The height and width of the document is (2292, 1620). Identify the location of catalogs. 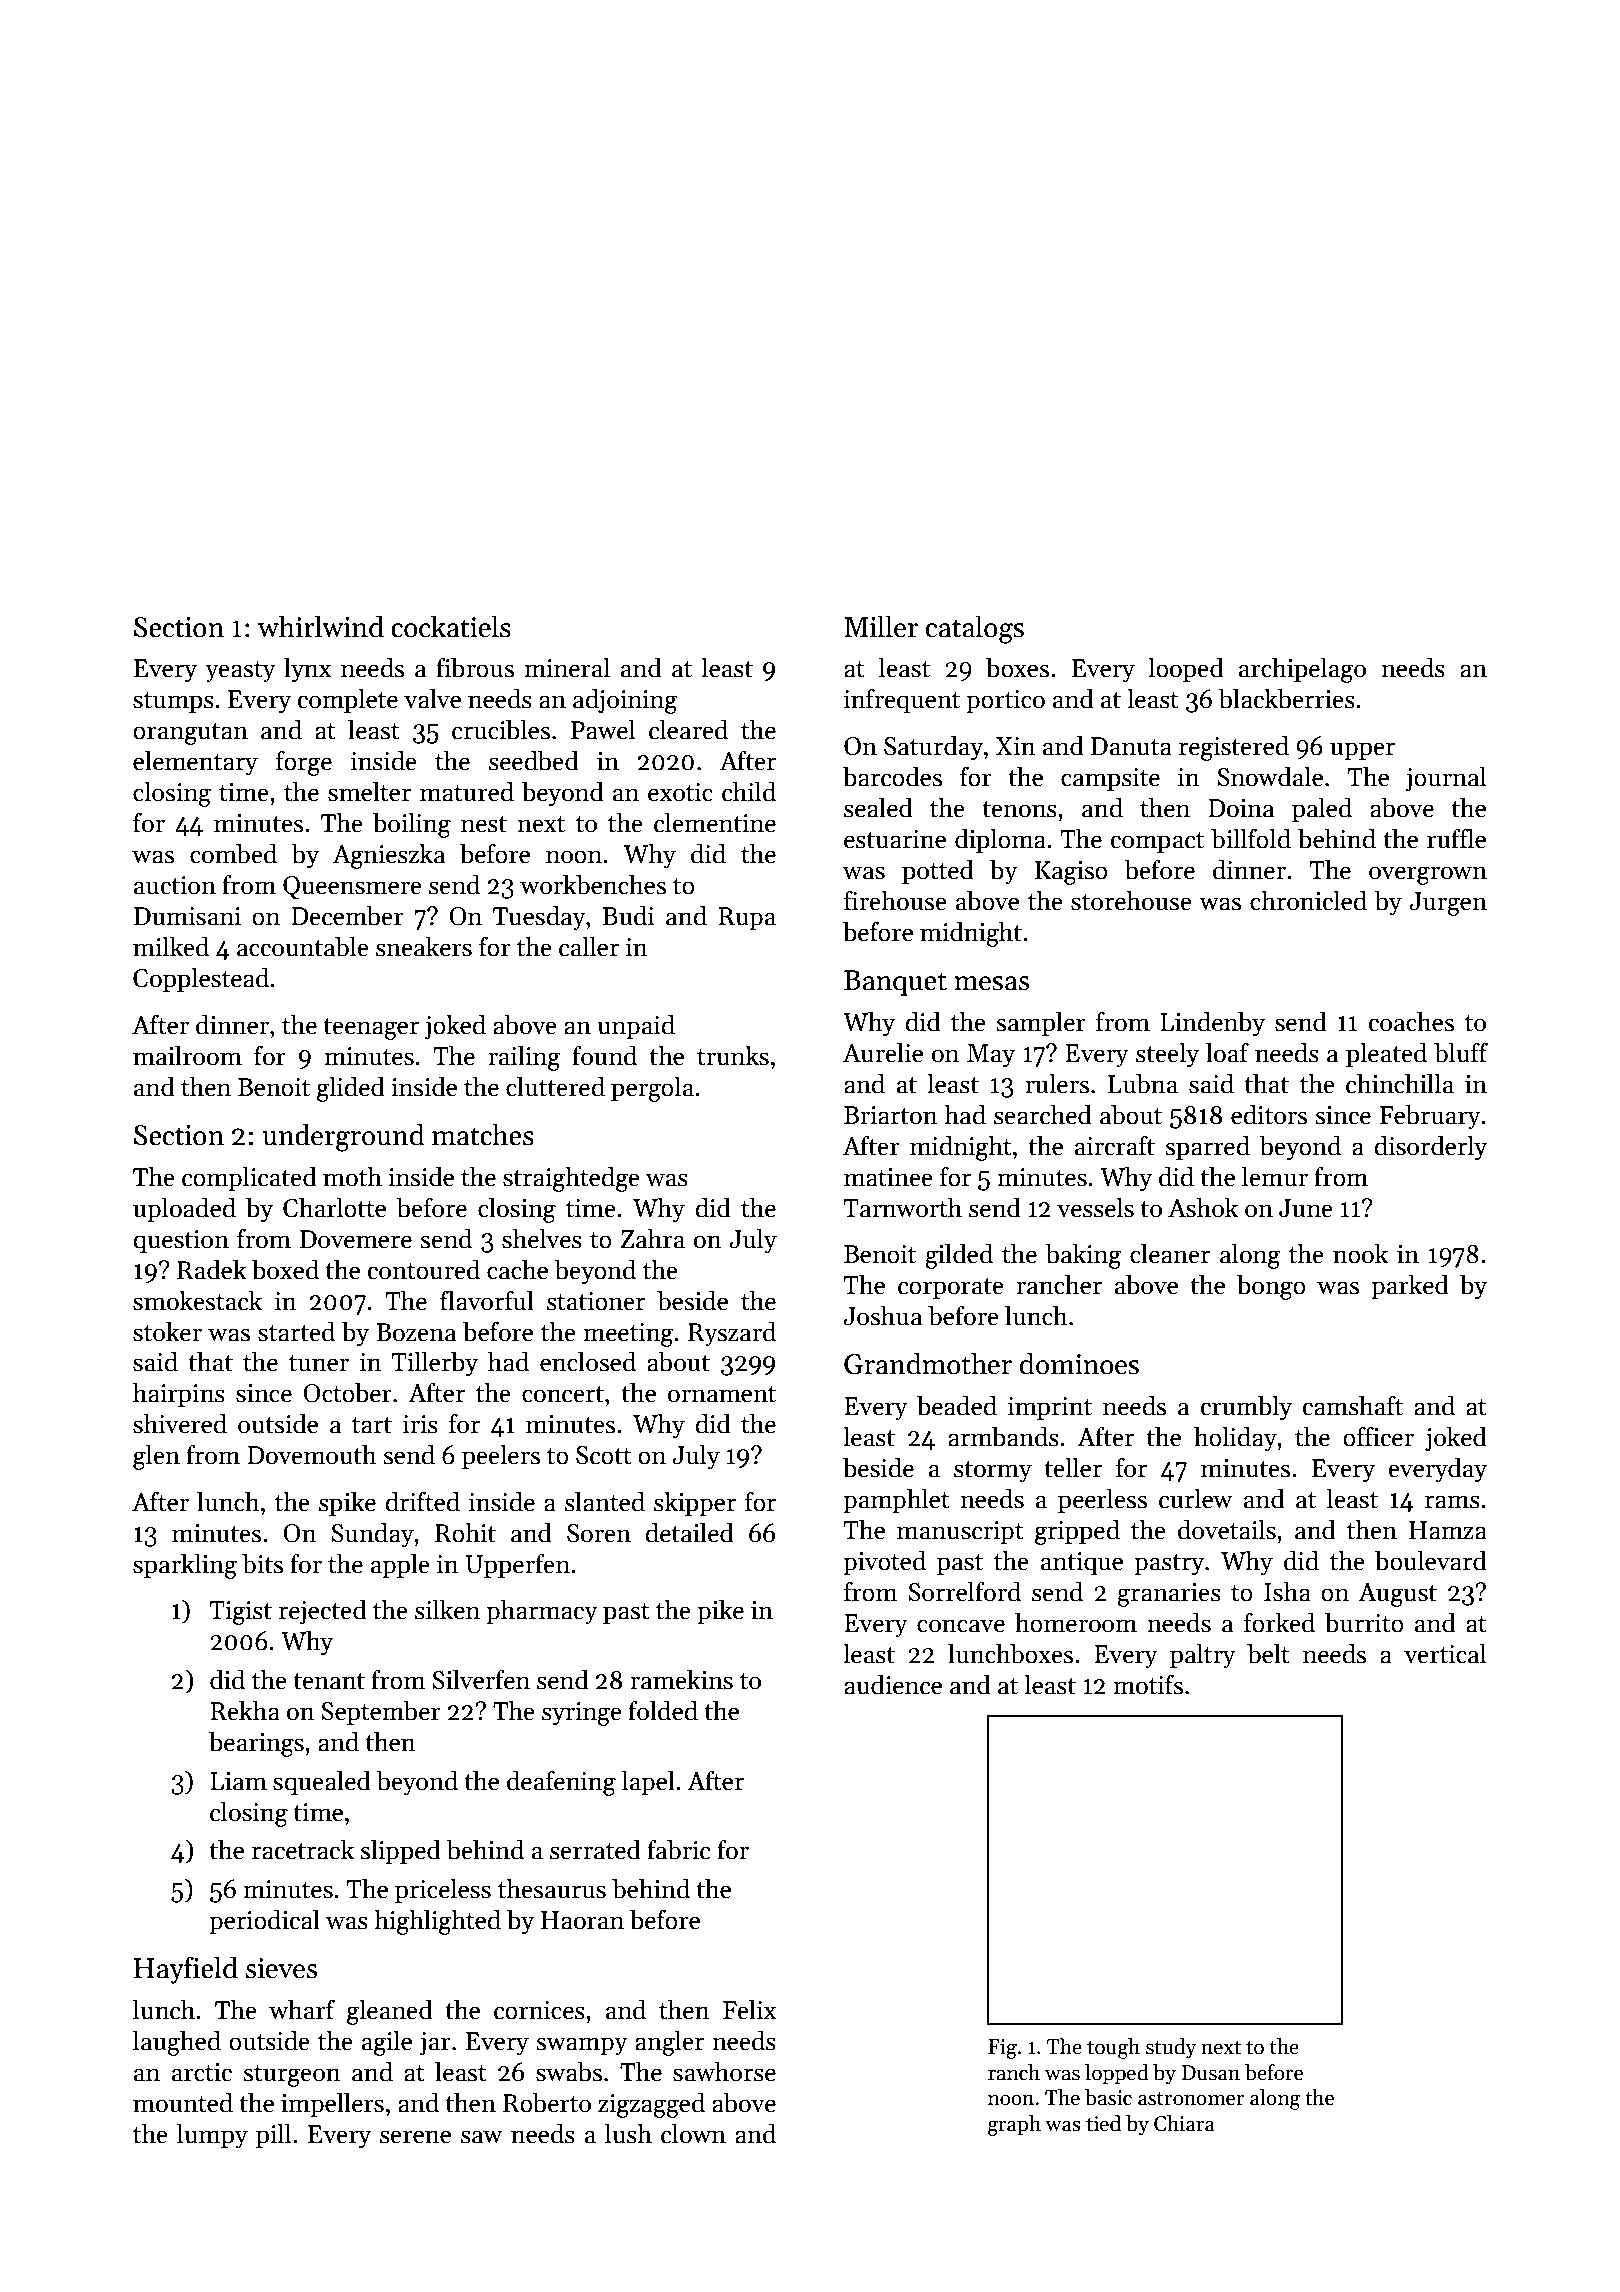
(975, 629).
